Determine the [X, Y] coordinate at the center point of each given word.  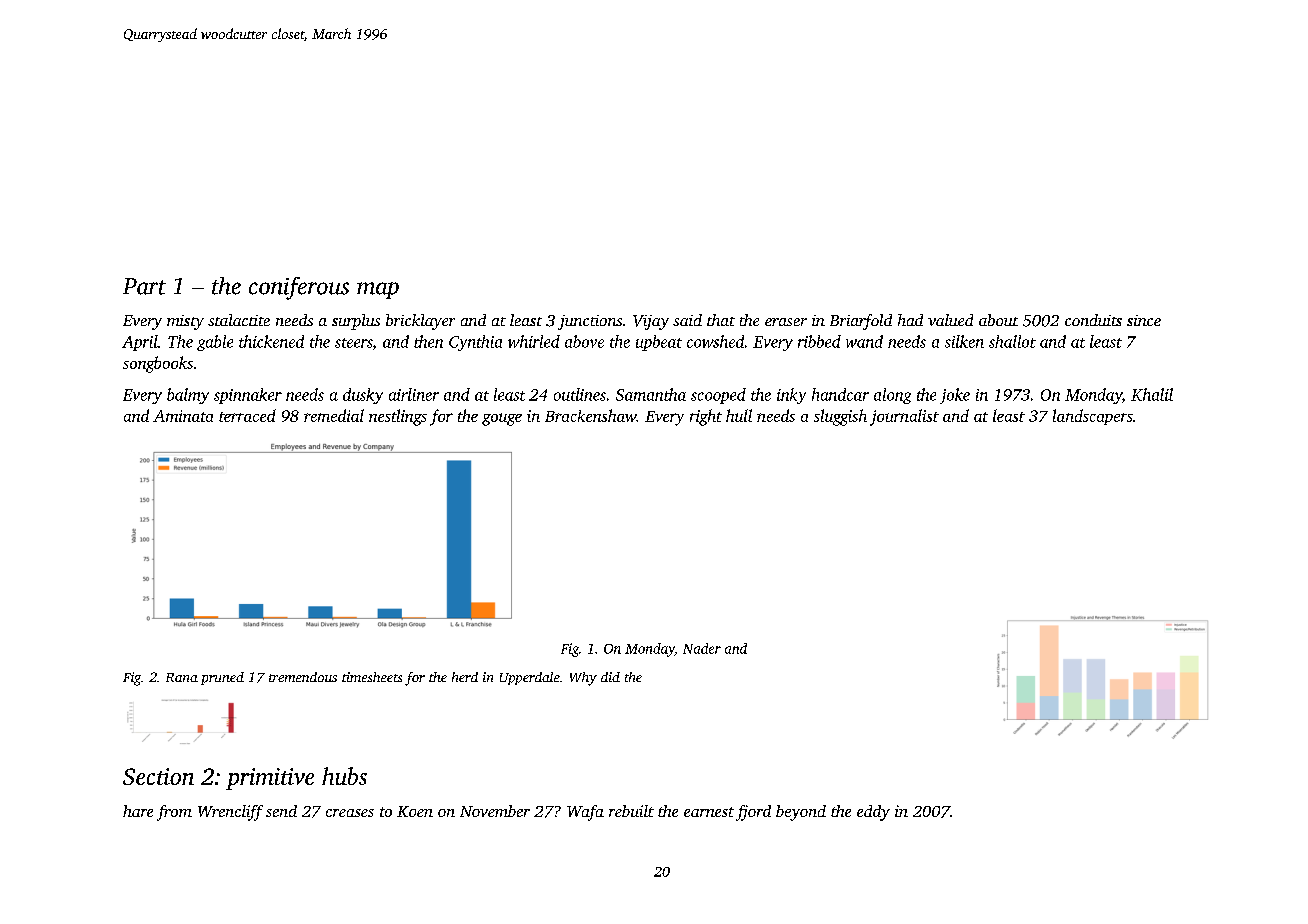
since [1144, 320]
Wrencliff [230, 813]
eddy [873, 813]
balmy [188, 396]
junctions [590, 322]
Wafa [585, 813]
